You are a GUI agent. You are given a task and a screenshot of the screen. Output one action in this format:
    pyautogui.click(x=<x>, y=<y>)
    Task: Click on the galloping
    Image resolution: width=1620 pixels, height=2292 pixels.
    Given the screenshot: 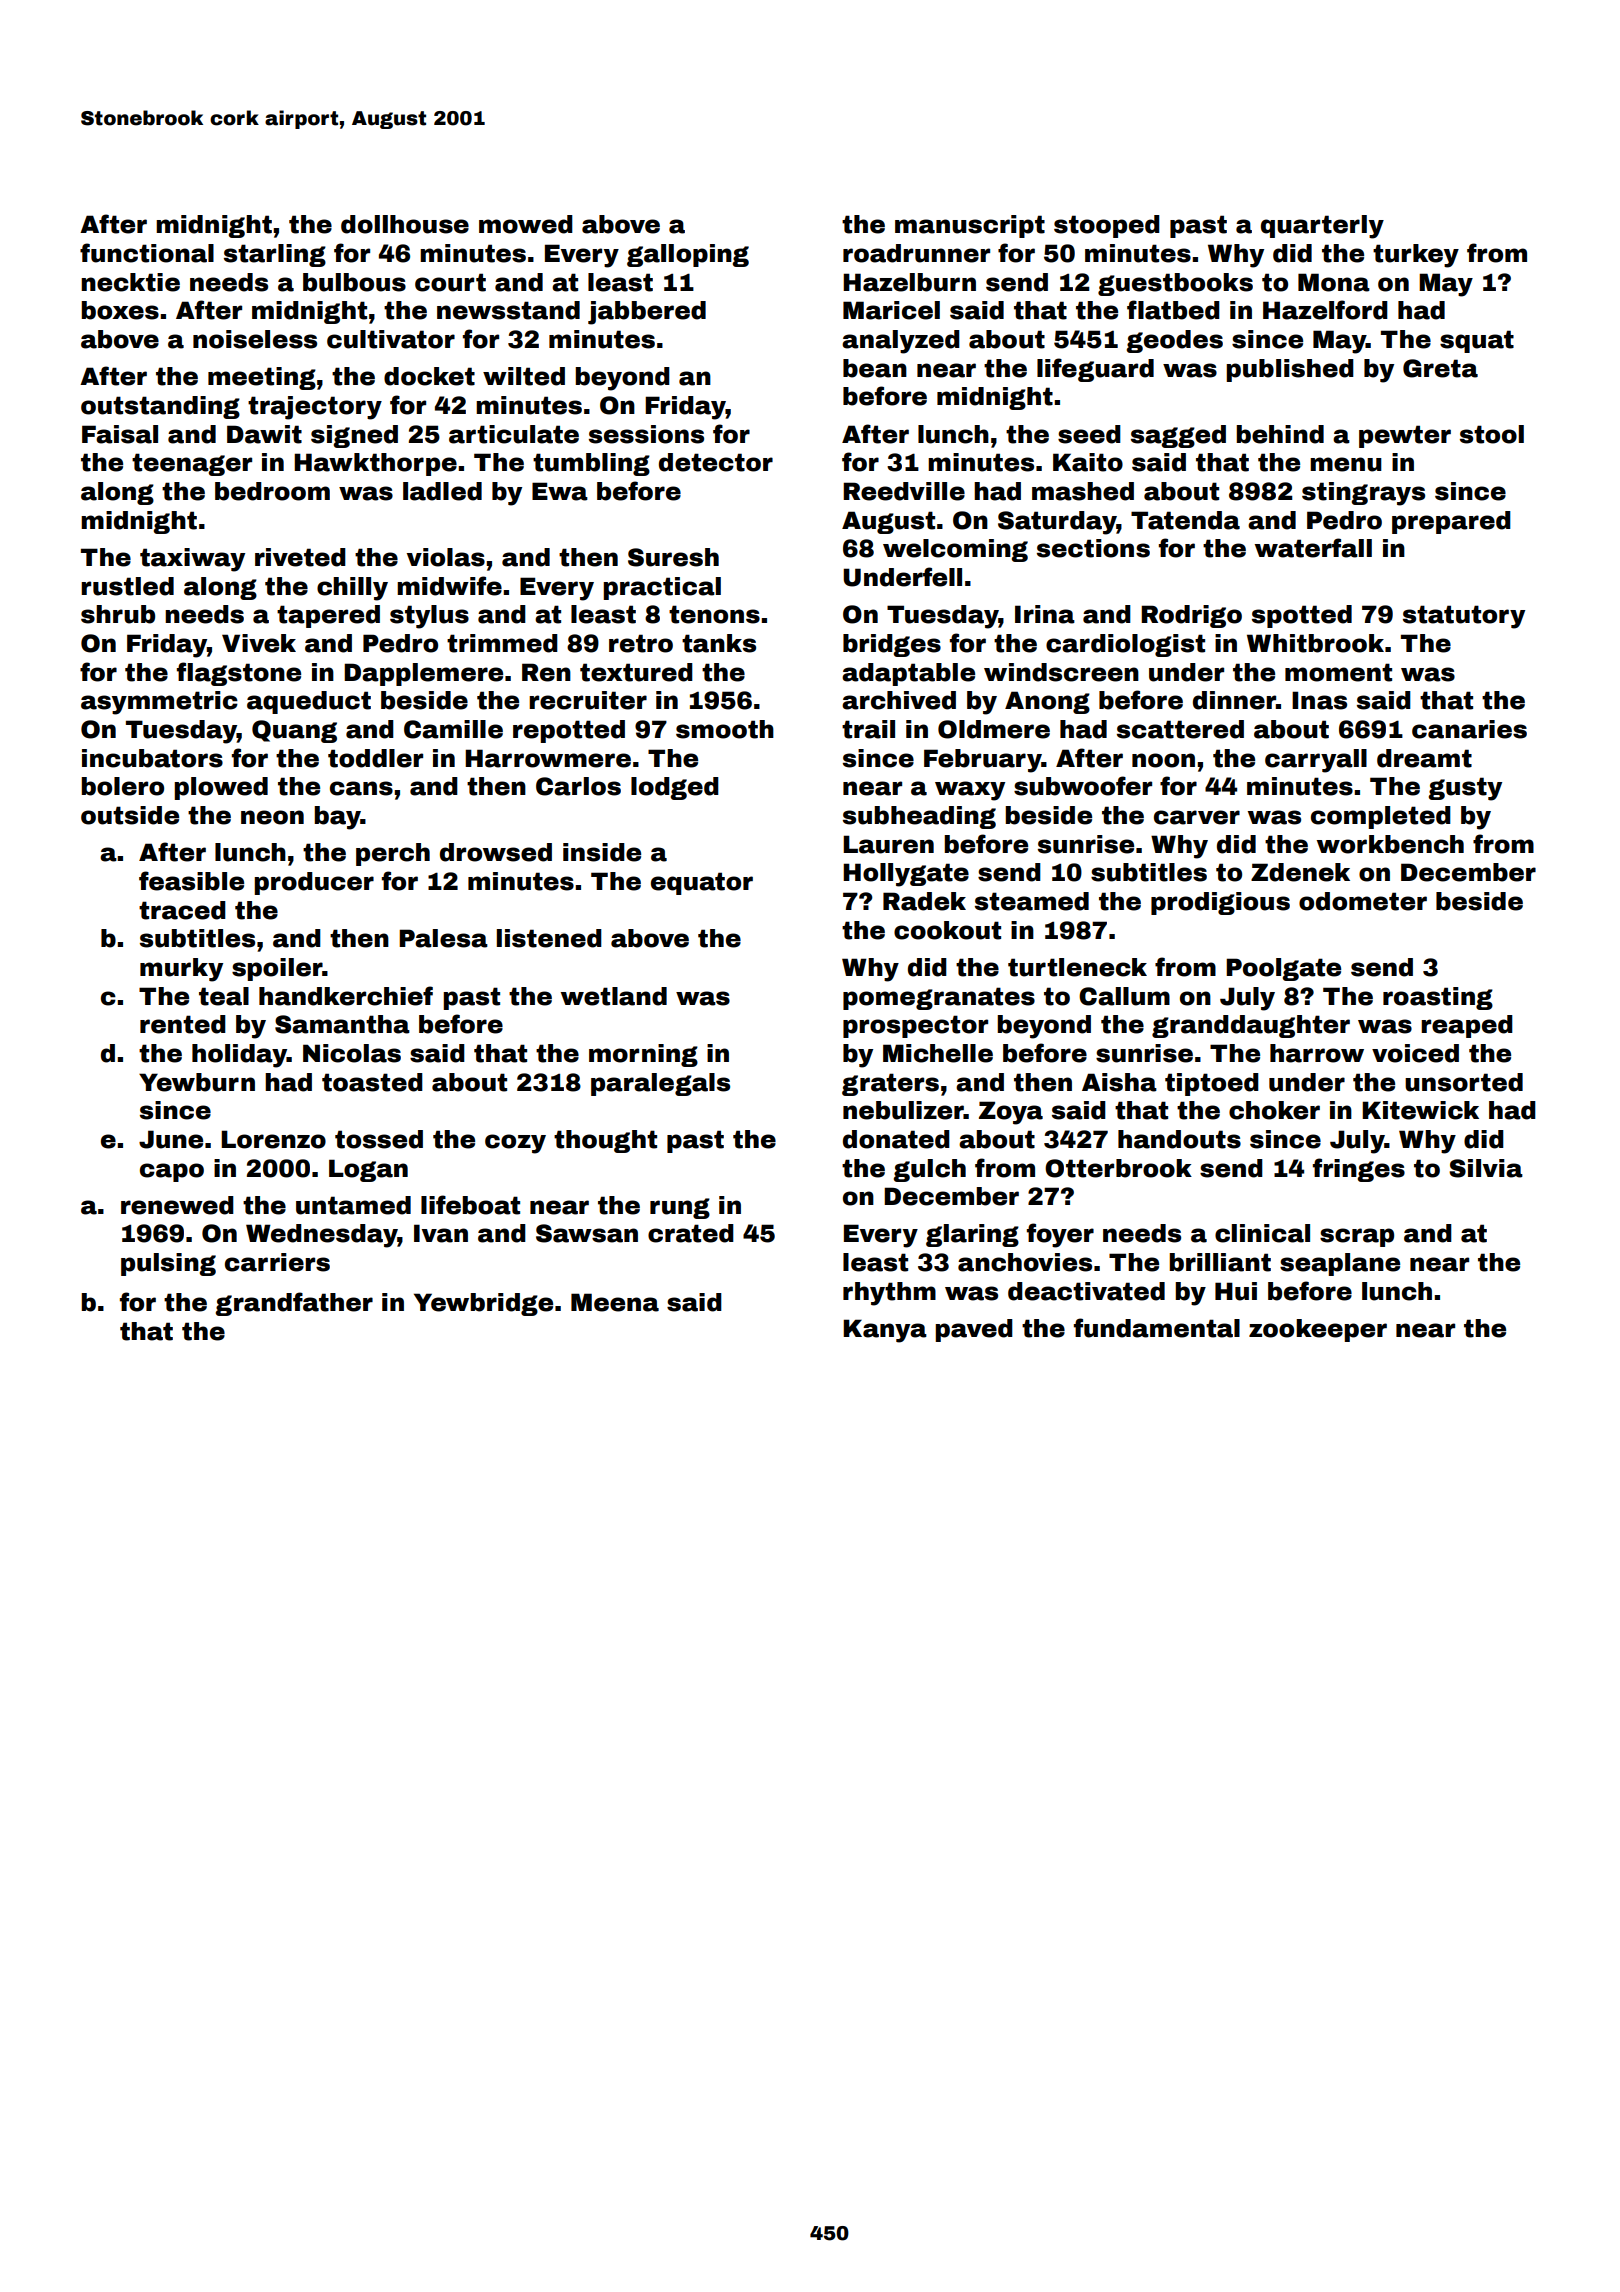 What is the action you would take?
    pyautogui.click(x=688, y=255)
